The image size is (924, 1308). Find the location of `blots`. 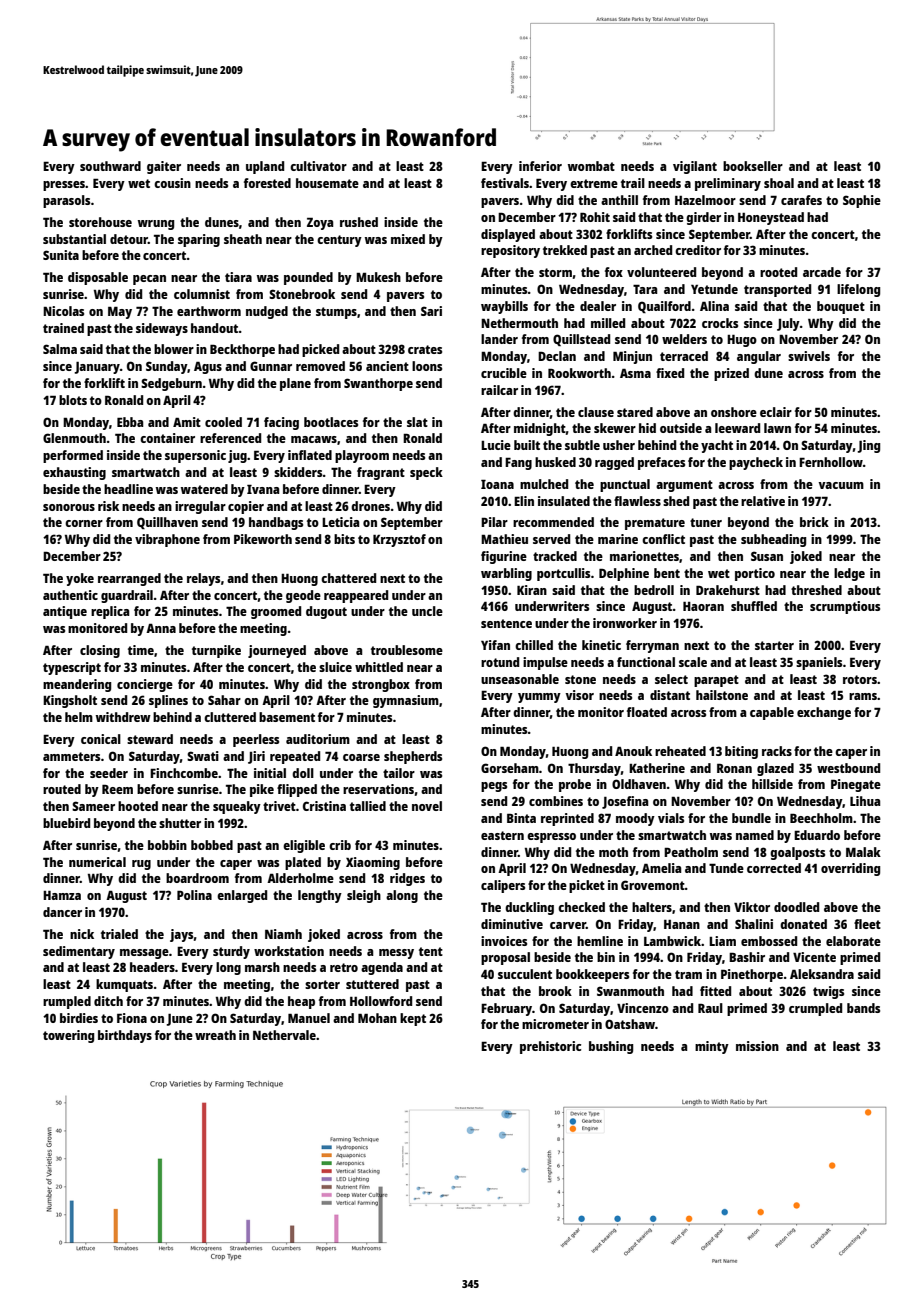

blots is located at coordinates (73, 400).
